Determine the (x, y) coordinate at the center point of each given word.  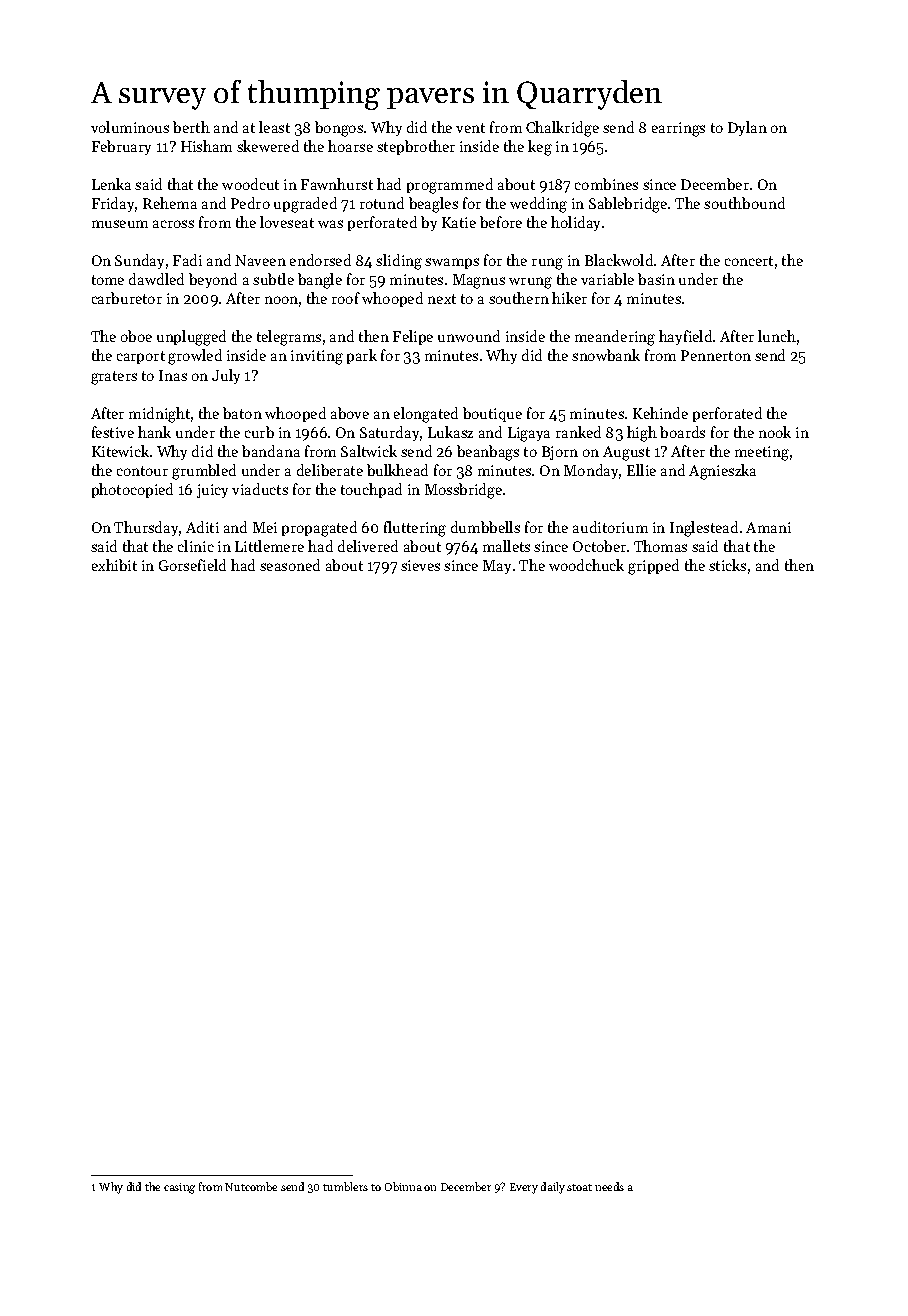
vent (470, 128)
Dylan (747, 128)
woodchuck (586, 565)
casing (179, 1188)
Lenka (111, 184)
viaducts (260, 489)
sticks (727, 565)
